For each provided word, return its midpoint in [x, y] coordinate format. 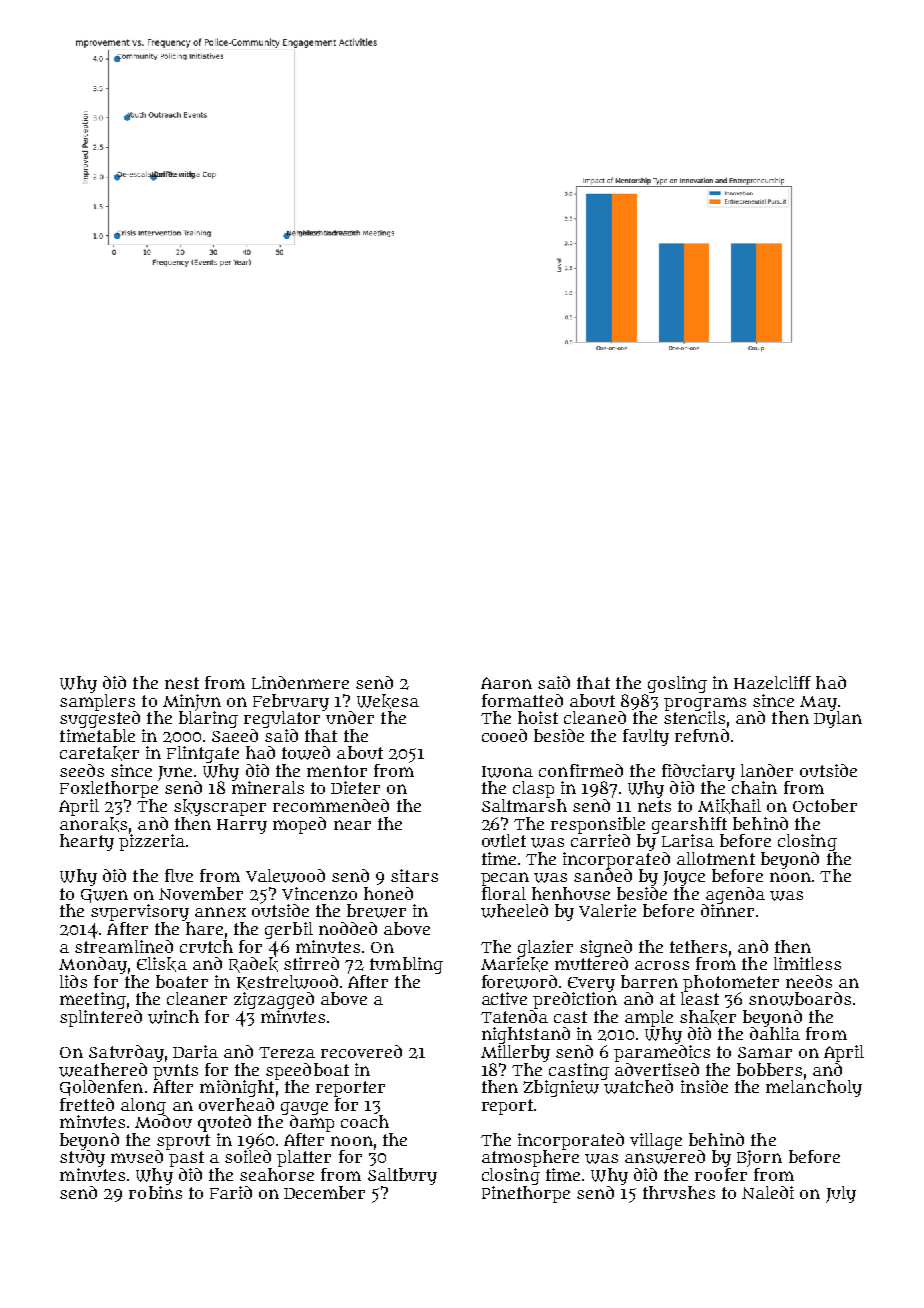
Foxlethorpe [109, 789]
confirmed [581, 770]
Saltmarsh [524, 805]
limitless [807, 963]
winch [173, 1017]
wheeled [514, 911]
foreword [519, 982]
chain [754, 787]
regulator [282, 719]
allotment [716, 858]
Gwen [104, 896]
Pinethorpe [526, 1194]
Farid [231, 1192]
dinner [727, 910]
